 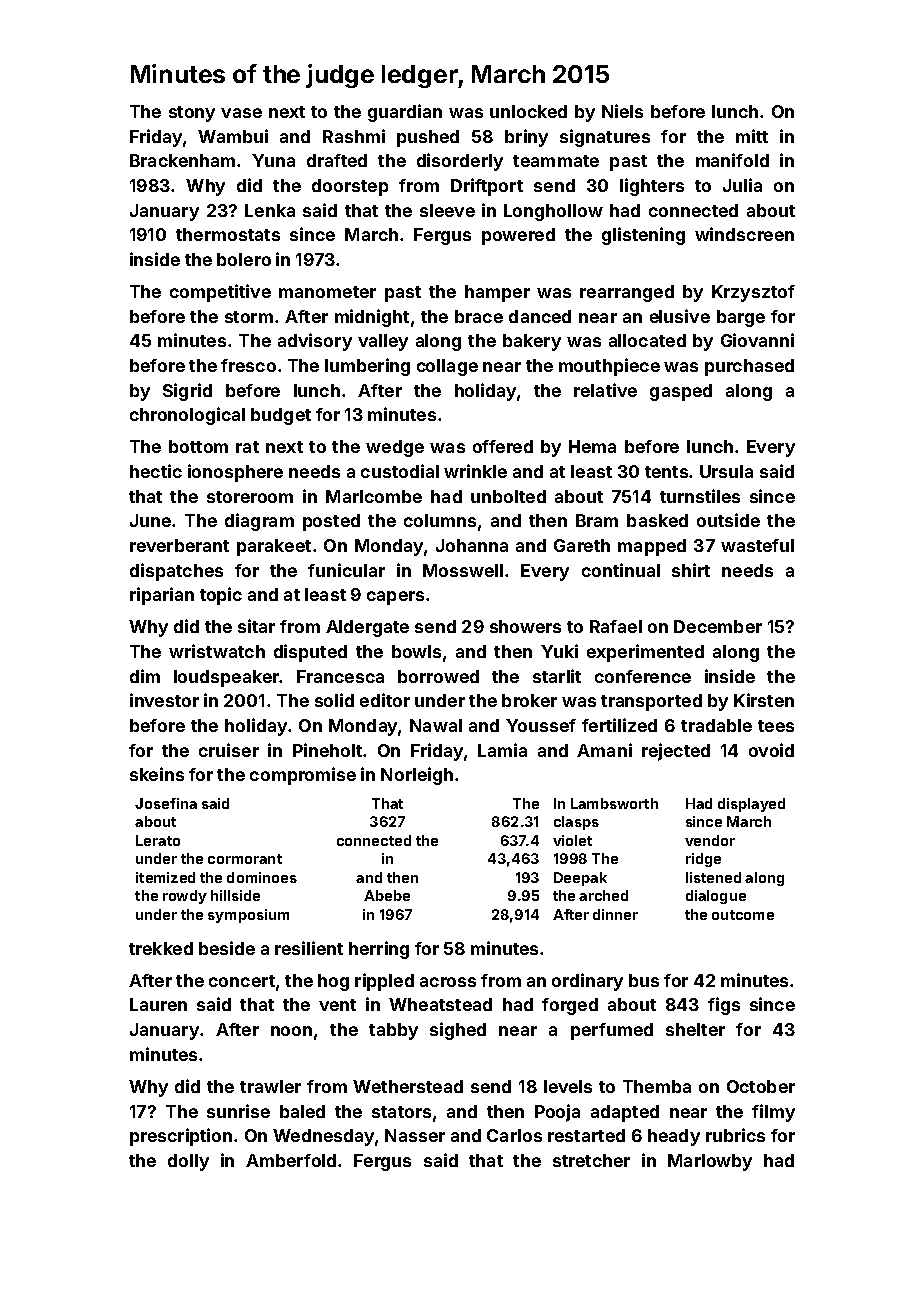 What do you see at coordinates (387, 895) in the document?
I see `Abebe` at bounding box center [387, 895].
